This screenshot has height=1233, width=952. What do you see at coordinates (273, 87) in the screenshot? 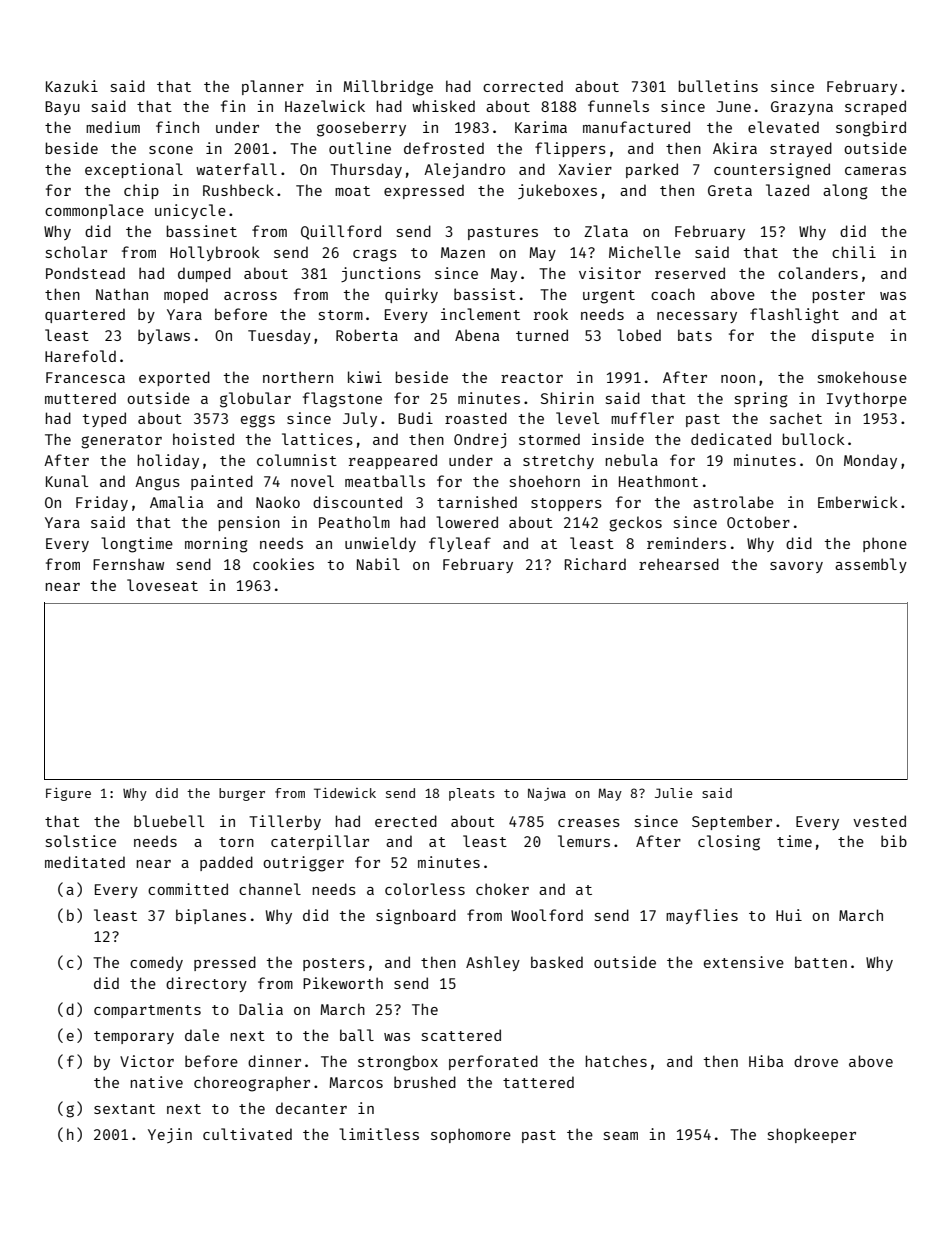
I see `planner` at bounding box center [273, 87].
